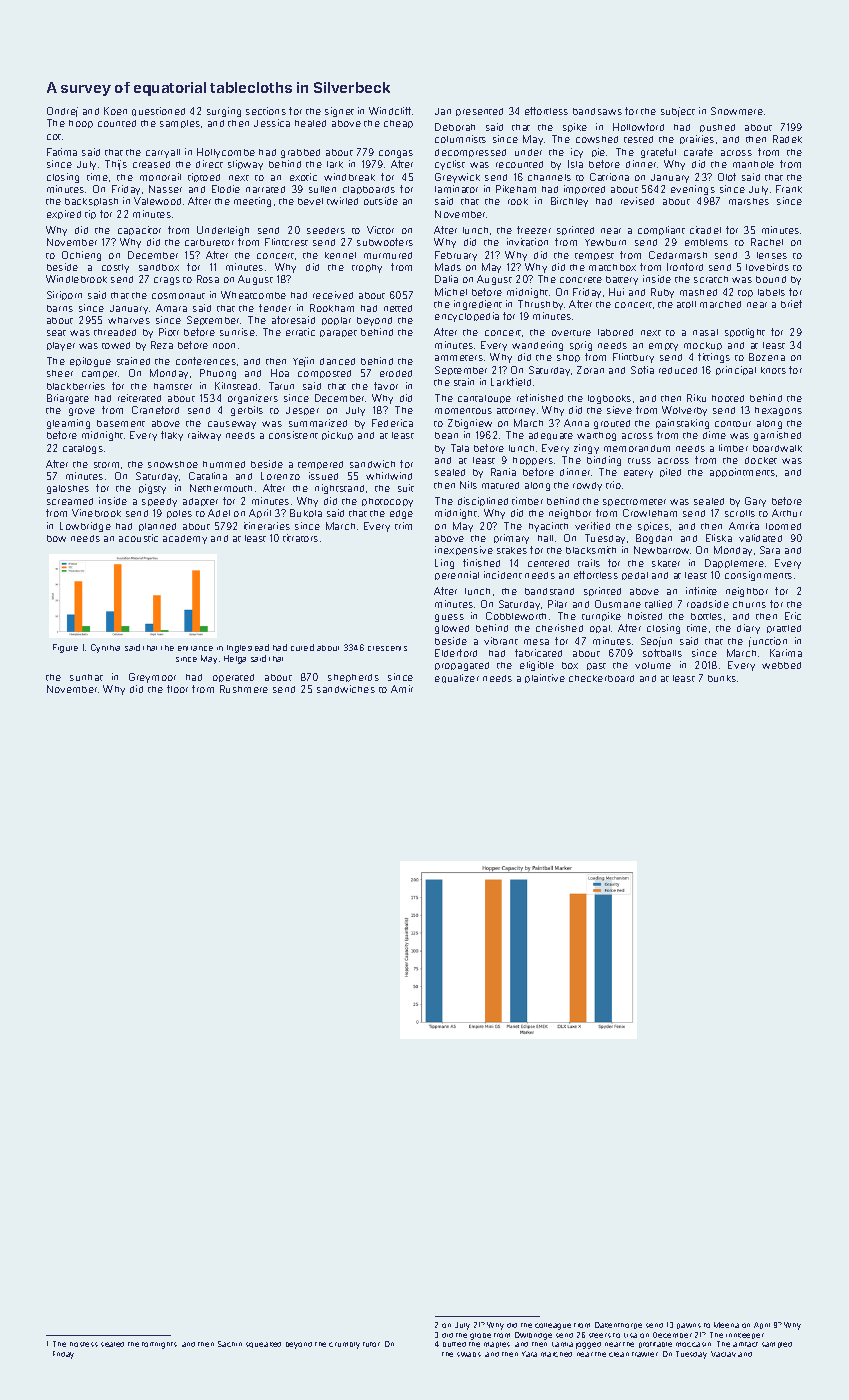 The image size is (849, 1400). What do you see at coordinates (479, 112) in the screenshot?
I see `presented` at bounding box center [479, 112].
